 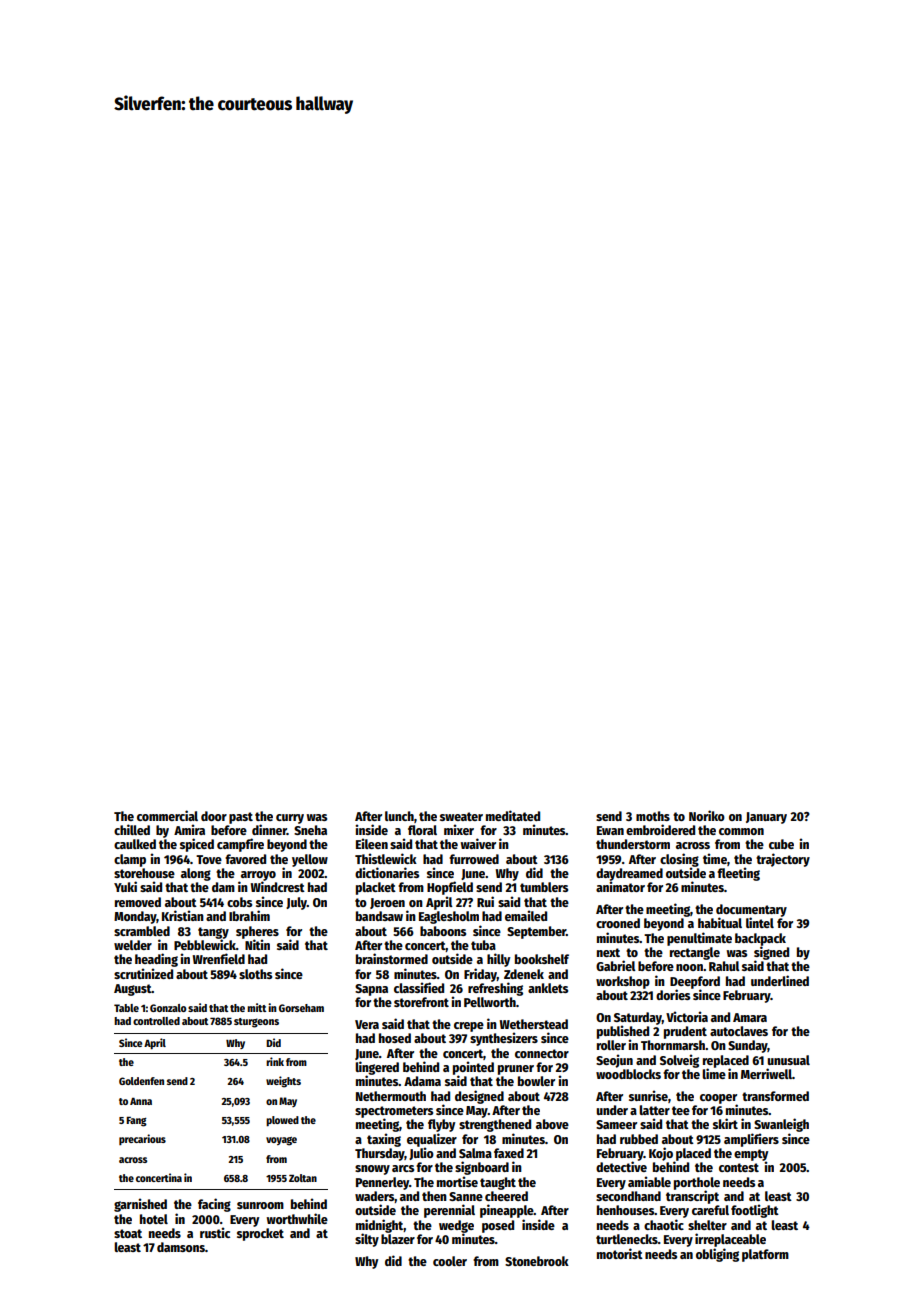 I want to click on taxing, so click(x=384, y=1140).
